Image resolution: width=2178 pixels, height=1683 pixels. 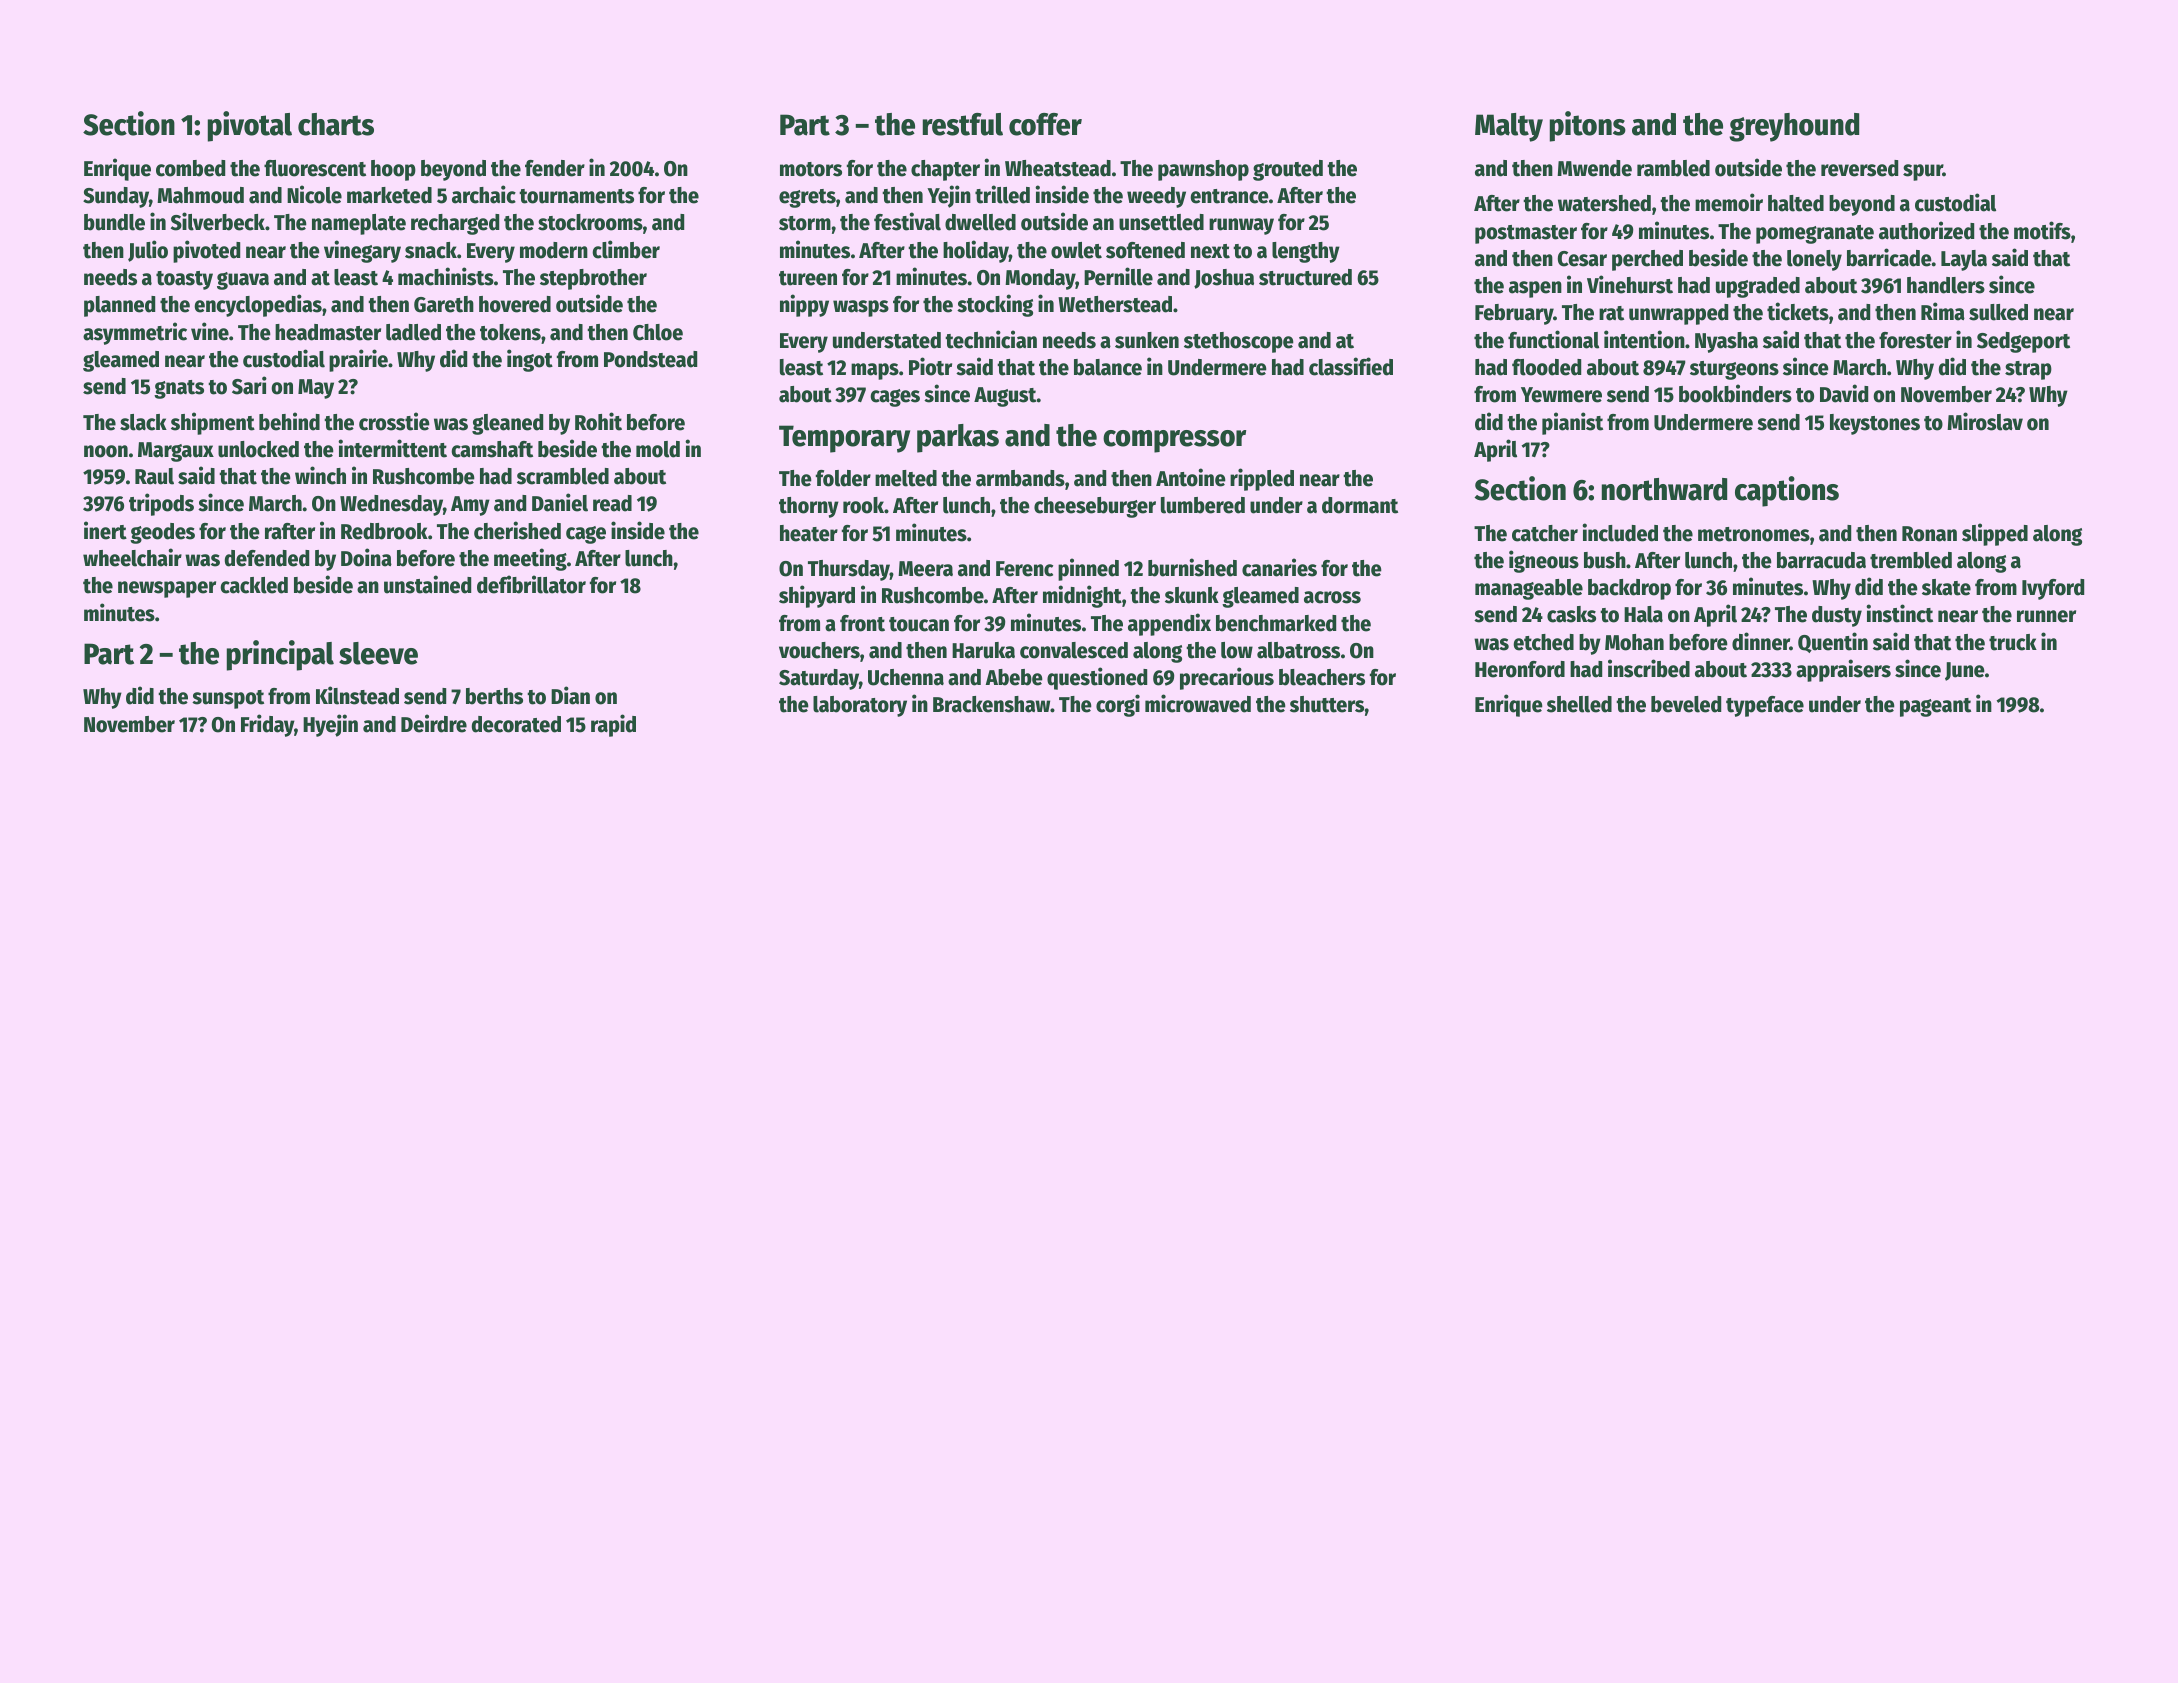 I want to click on captions, so click(x=1787, y=491).
